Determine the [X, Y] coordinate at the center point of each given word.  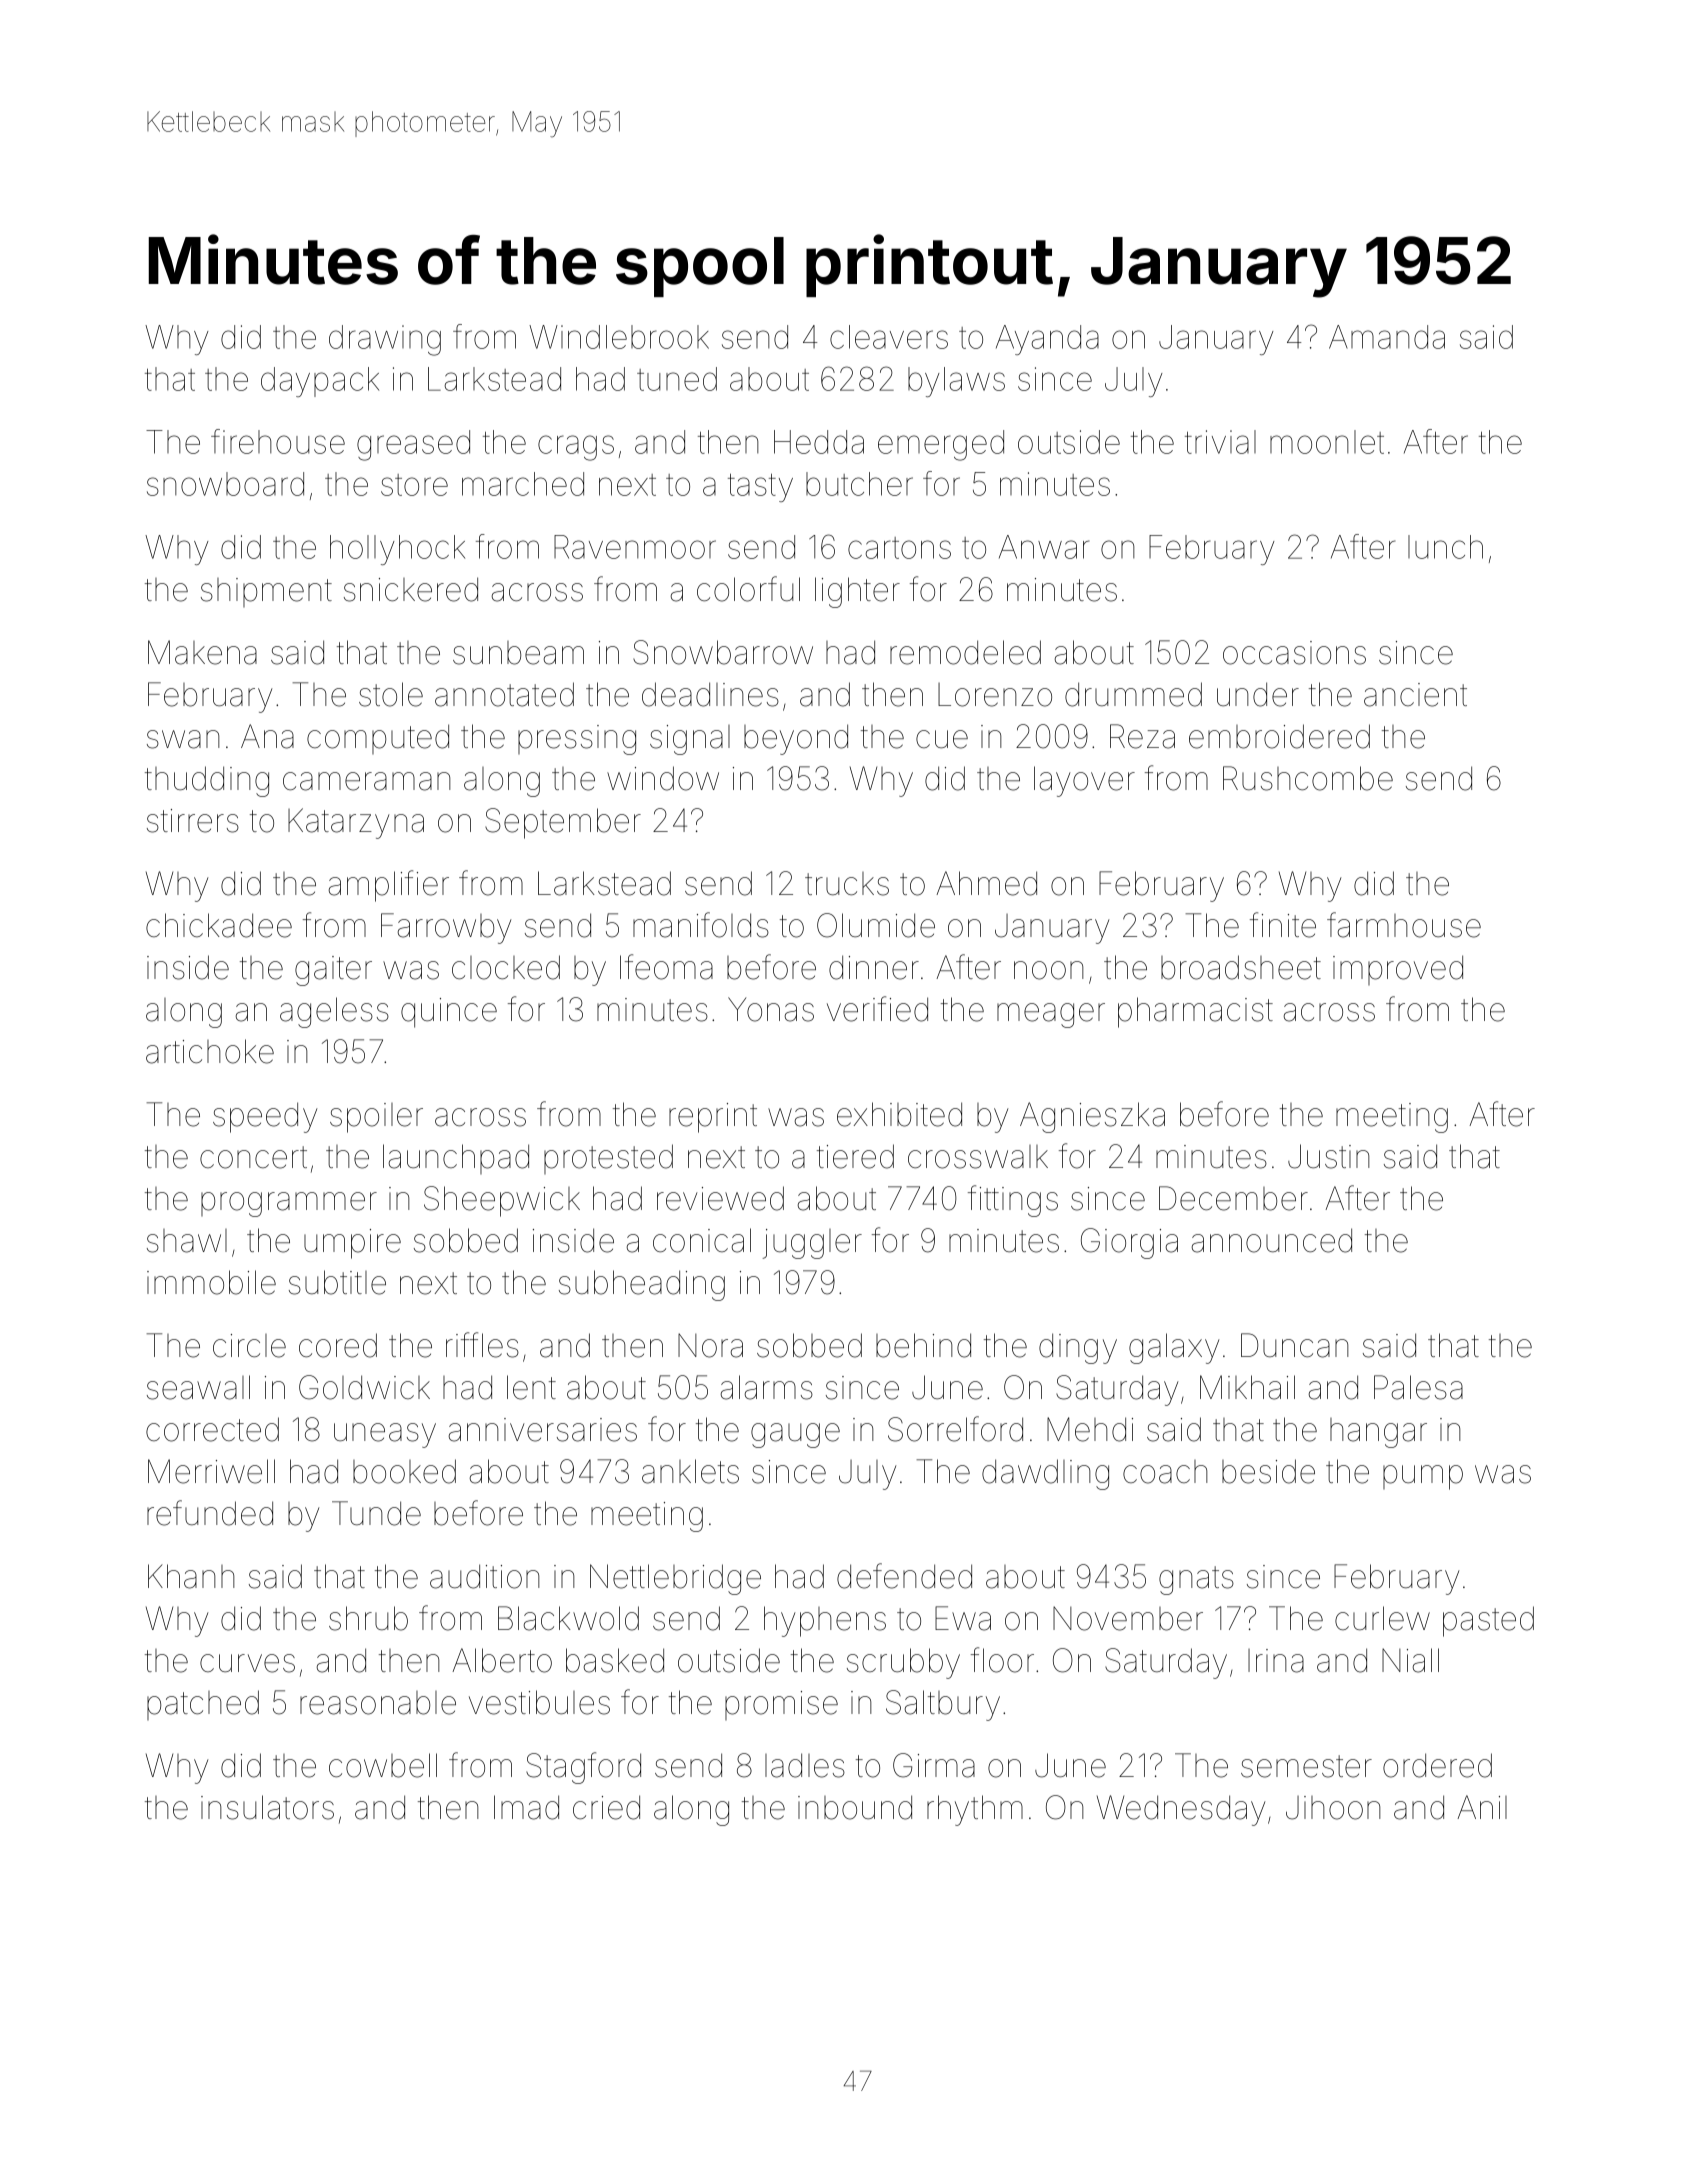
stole [391, 694]
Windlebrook [619, 337]
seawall [198, 1387]
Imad [526, 1807]
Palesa [1418, 1387]
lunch [1445, 547]
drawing [385, 340]
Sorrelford [955, 1429]
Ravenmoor [635, 547]
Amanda [1387, 337]
